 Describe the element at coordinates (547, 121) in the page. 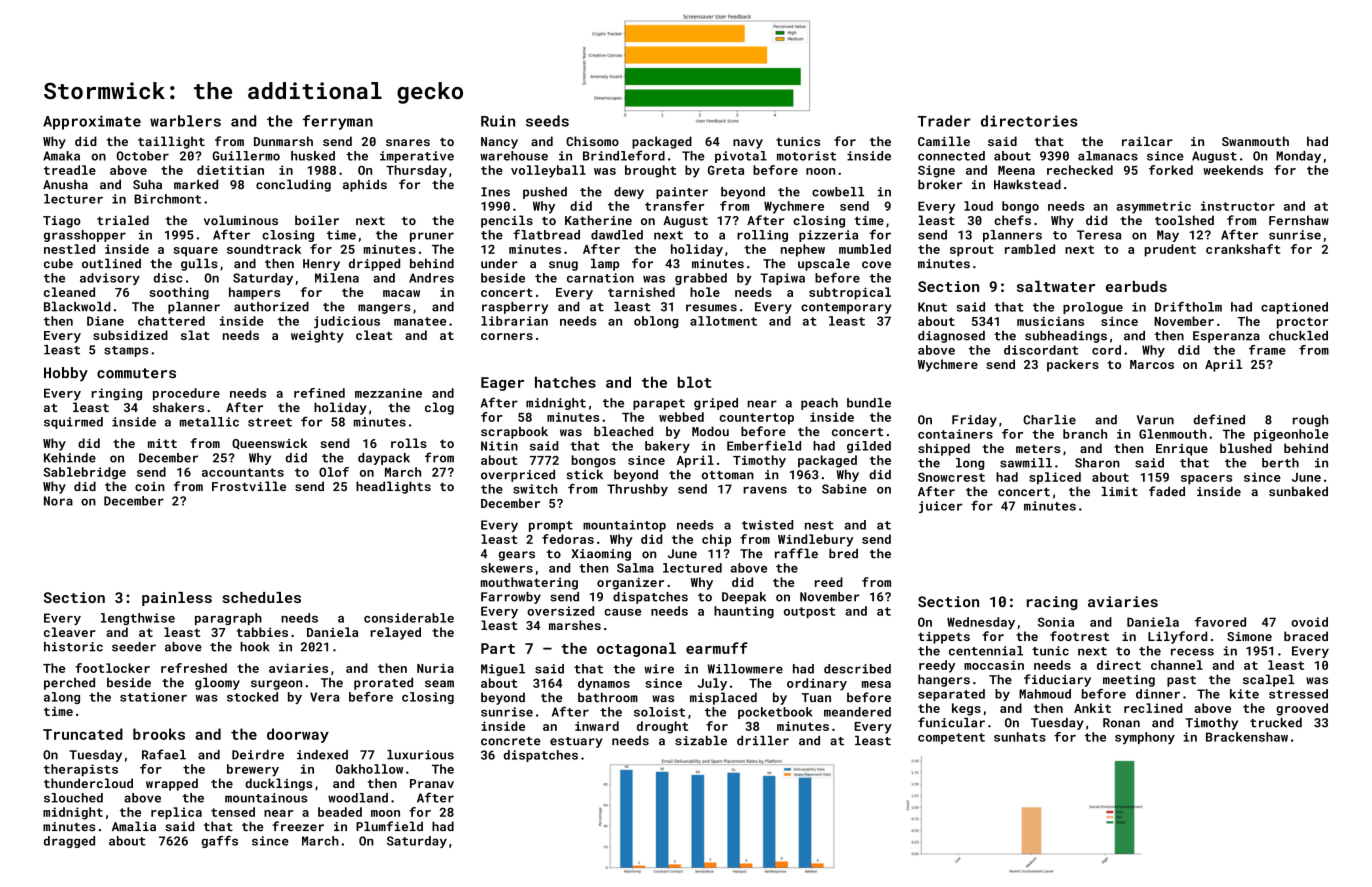

I see `seeds` at that location.
